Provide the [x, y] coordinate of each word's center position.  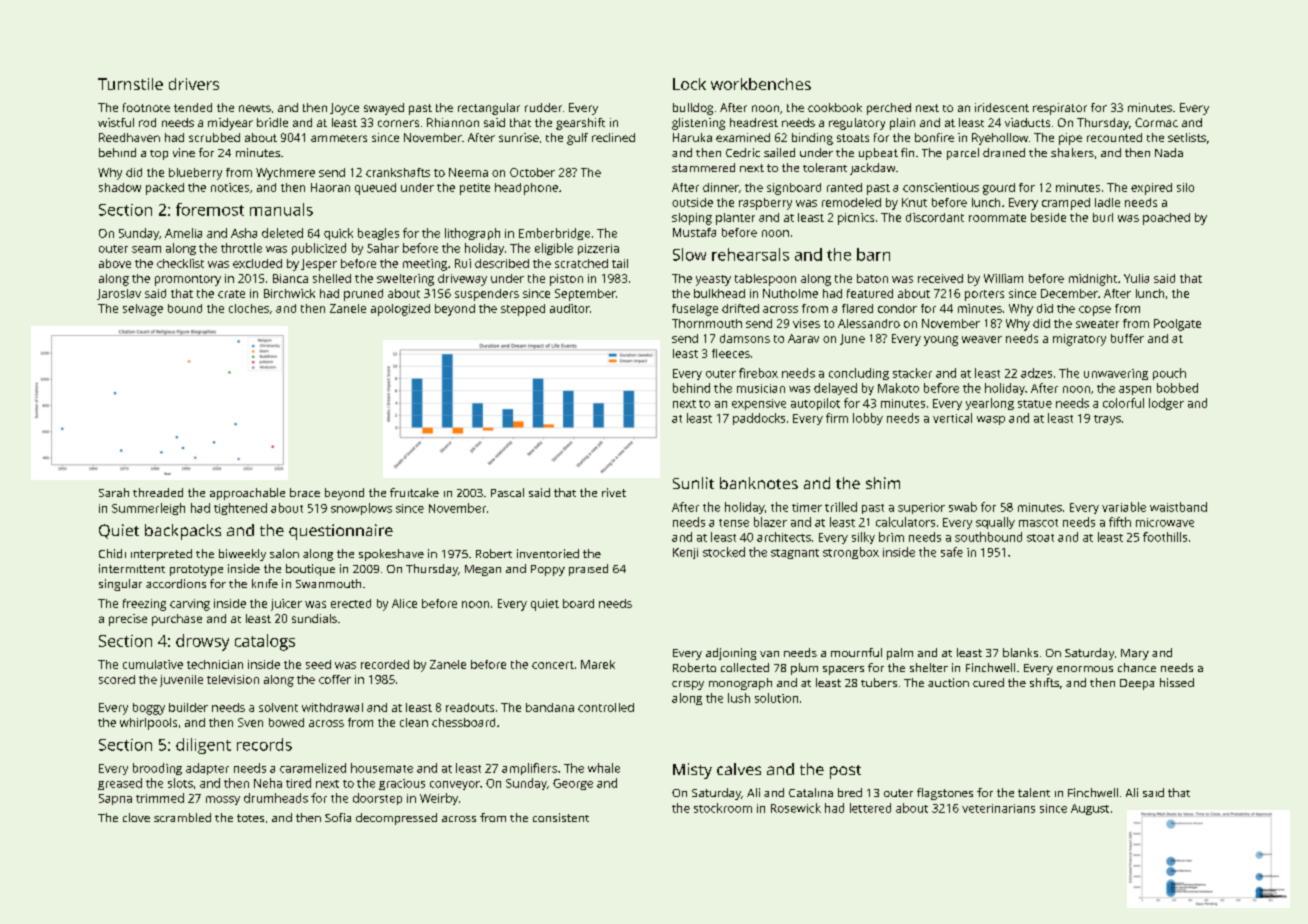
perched [889, 109]
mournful [856, 652]
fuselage [695, 310]
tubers [879, 682]
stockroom [723, 808]
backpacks [183, 532]
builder [188, 707]
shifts [1044, 682]
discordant [935, 217]
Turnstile [130, 84]
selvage [143, 310]
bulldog [693, 109]
